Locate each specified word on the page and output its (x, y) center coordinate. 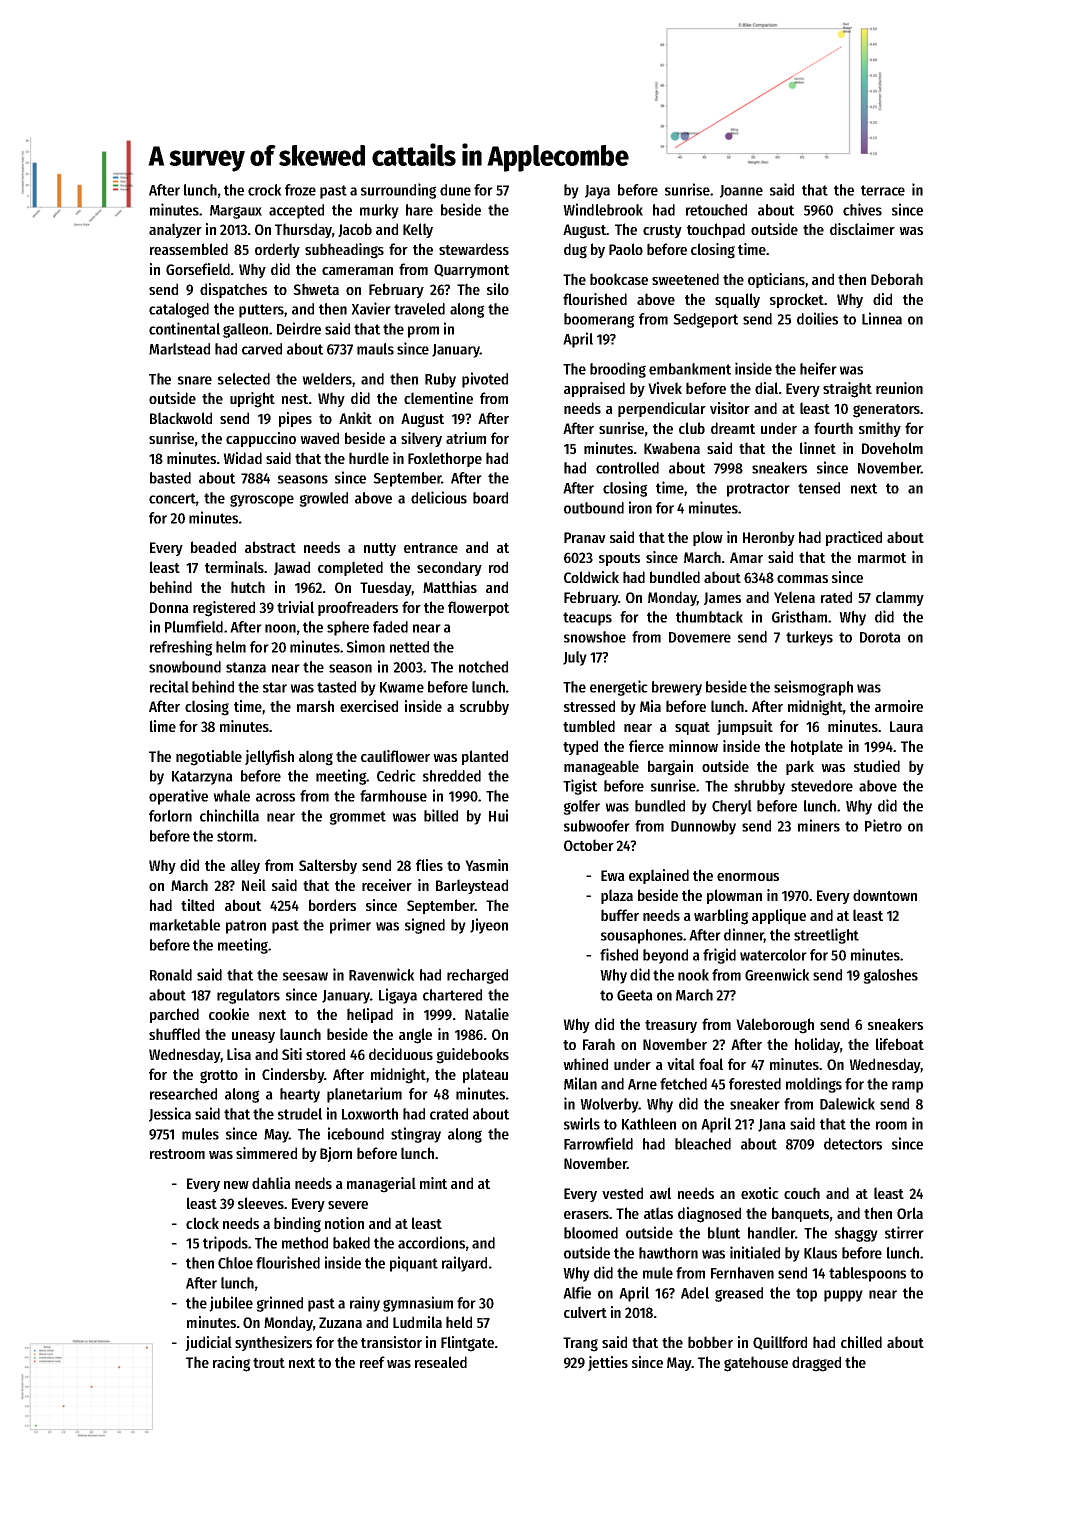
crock (265, 190)
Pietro (883, 825)
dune (455, 190)
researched (183, 1094)
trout (269, 1363)
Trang (580, 1344)
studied (877, 766)
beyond (665, 956)
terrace (883, 190)
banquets (800, 1214)
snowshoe (595, 637)
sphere (348, 628)
